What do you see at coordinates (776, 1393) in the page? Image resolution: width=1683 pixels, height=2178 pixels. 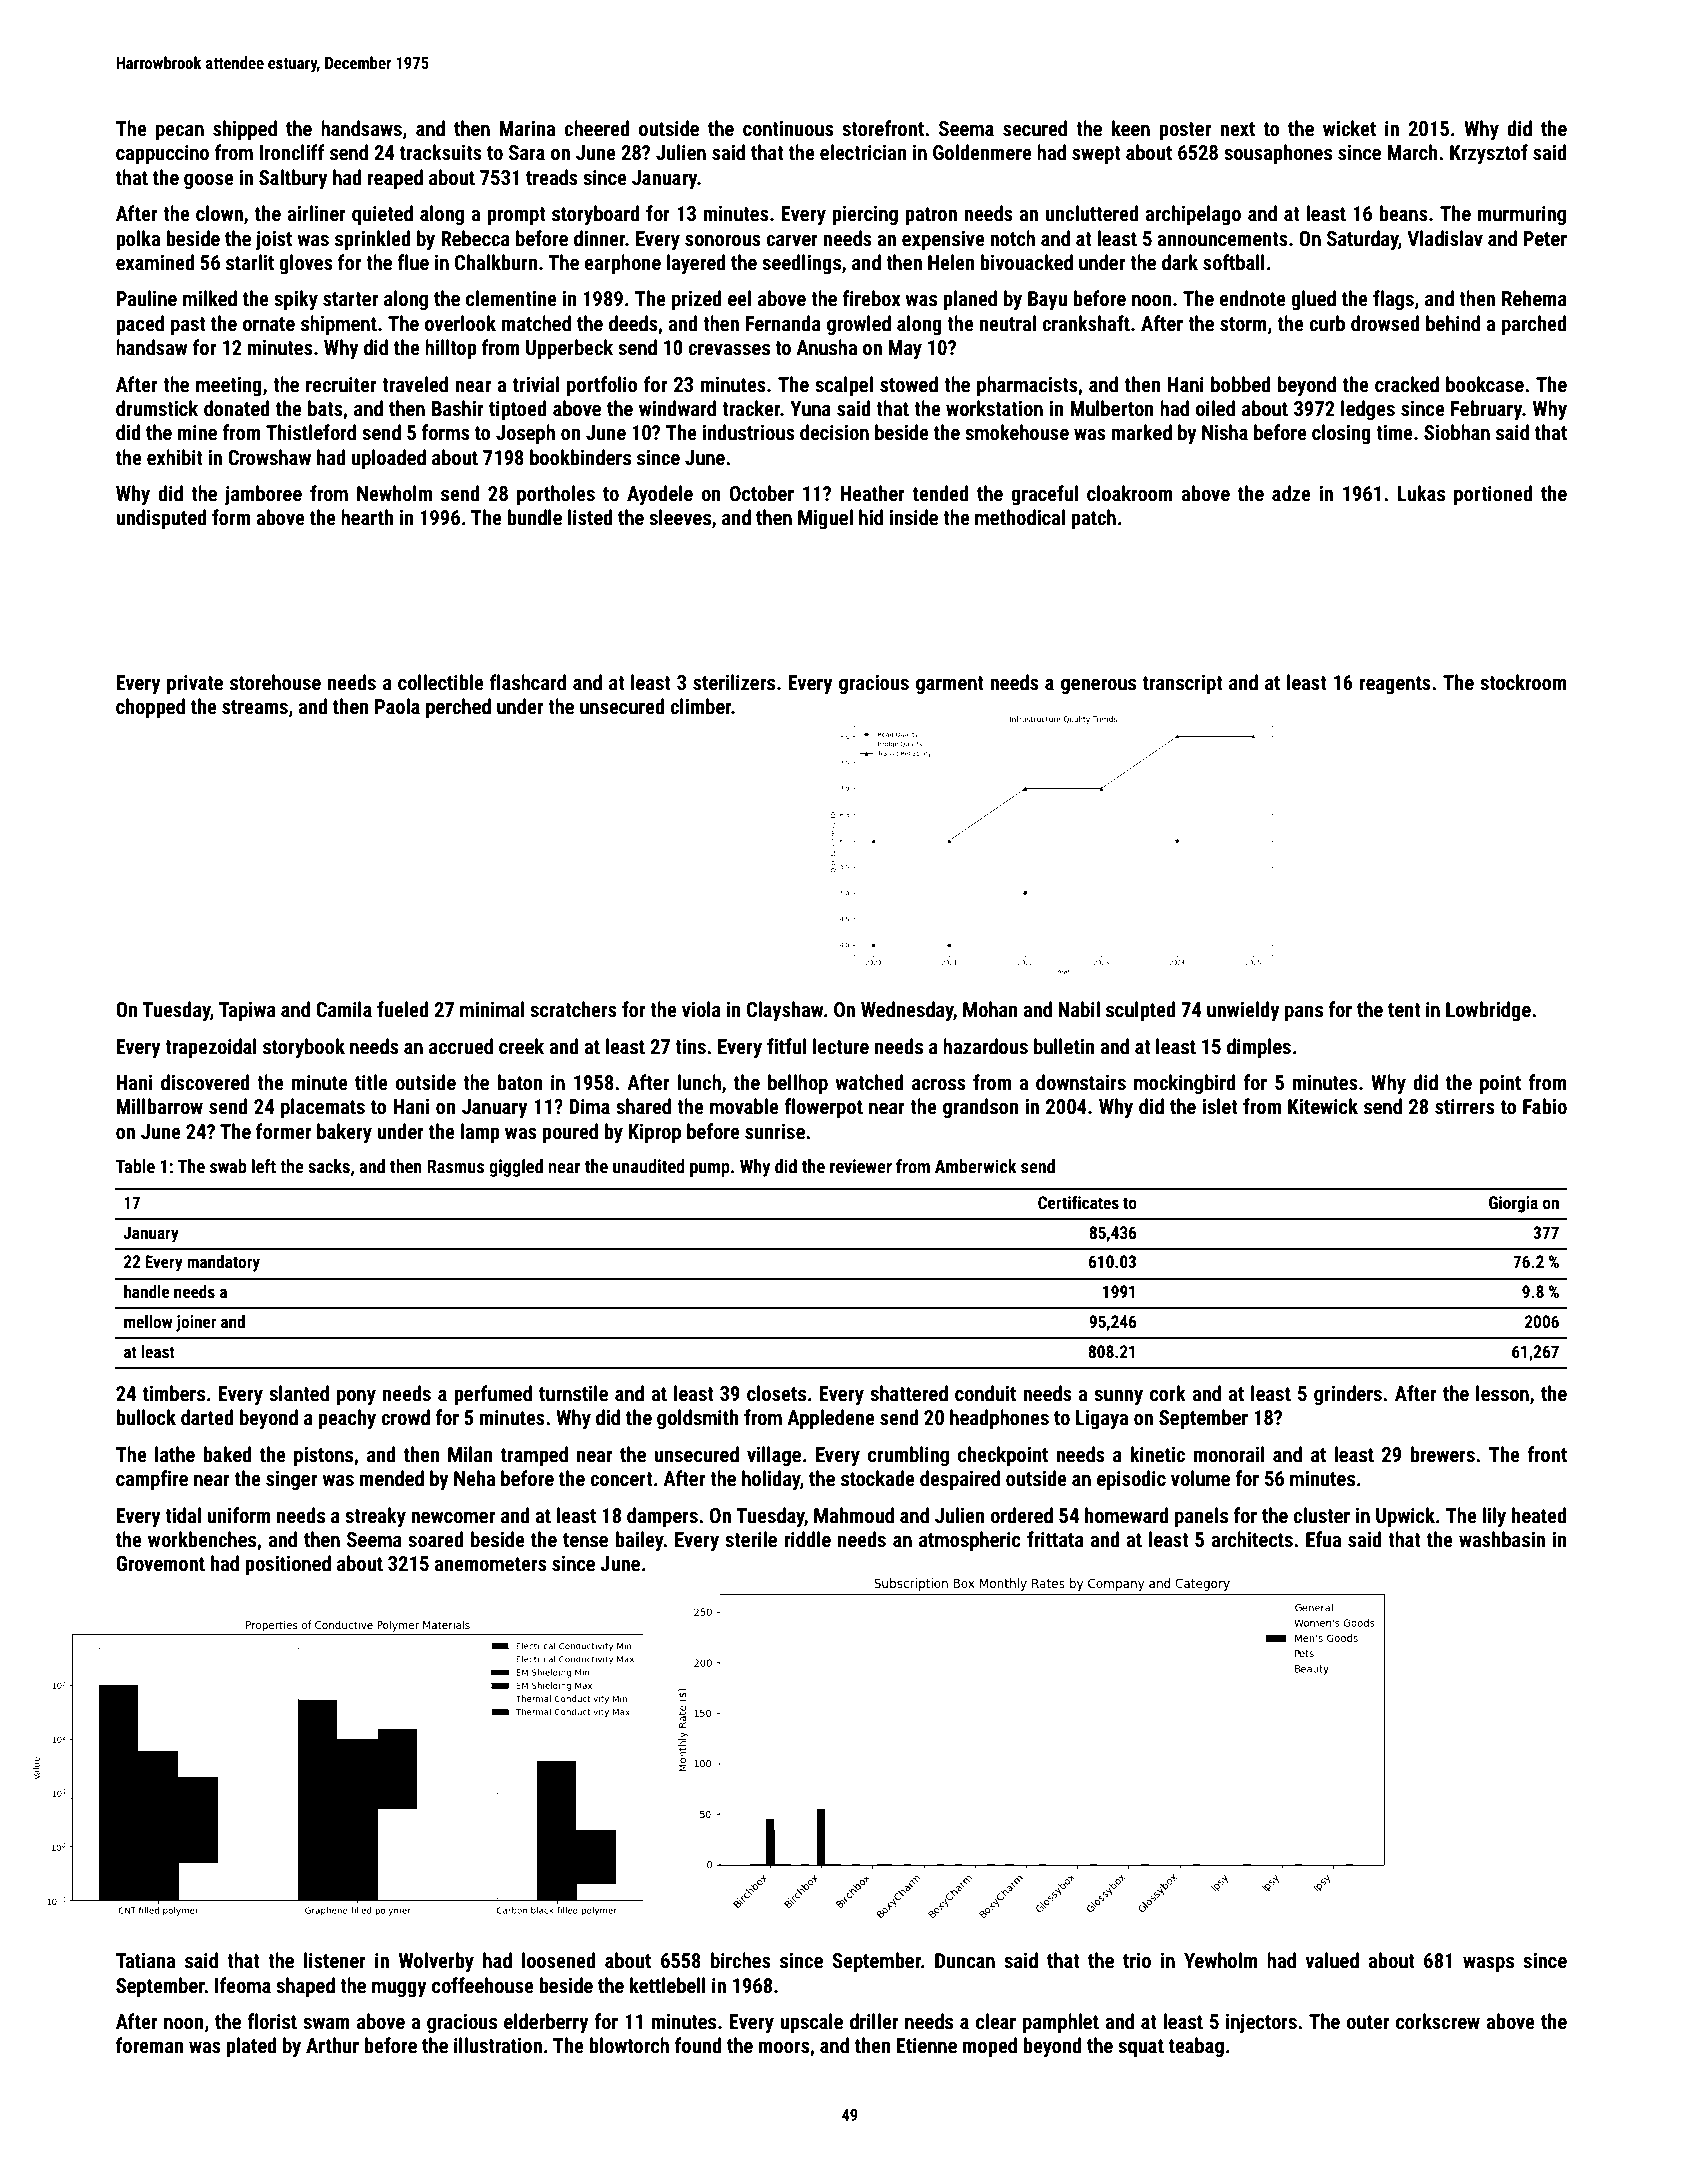 I see `closets` at bounding box center [776, 1393].
